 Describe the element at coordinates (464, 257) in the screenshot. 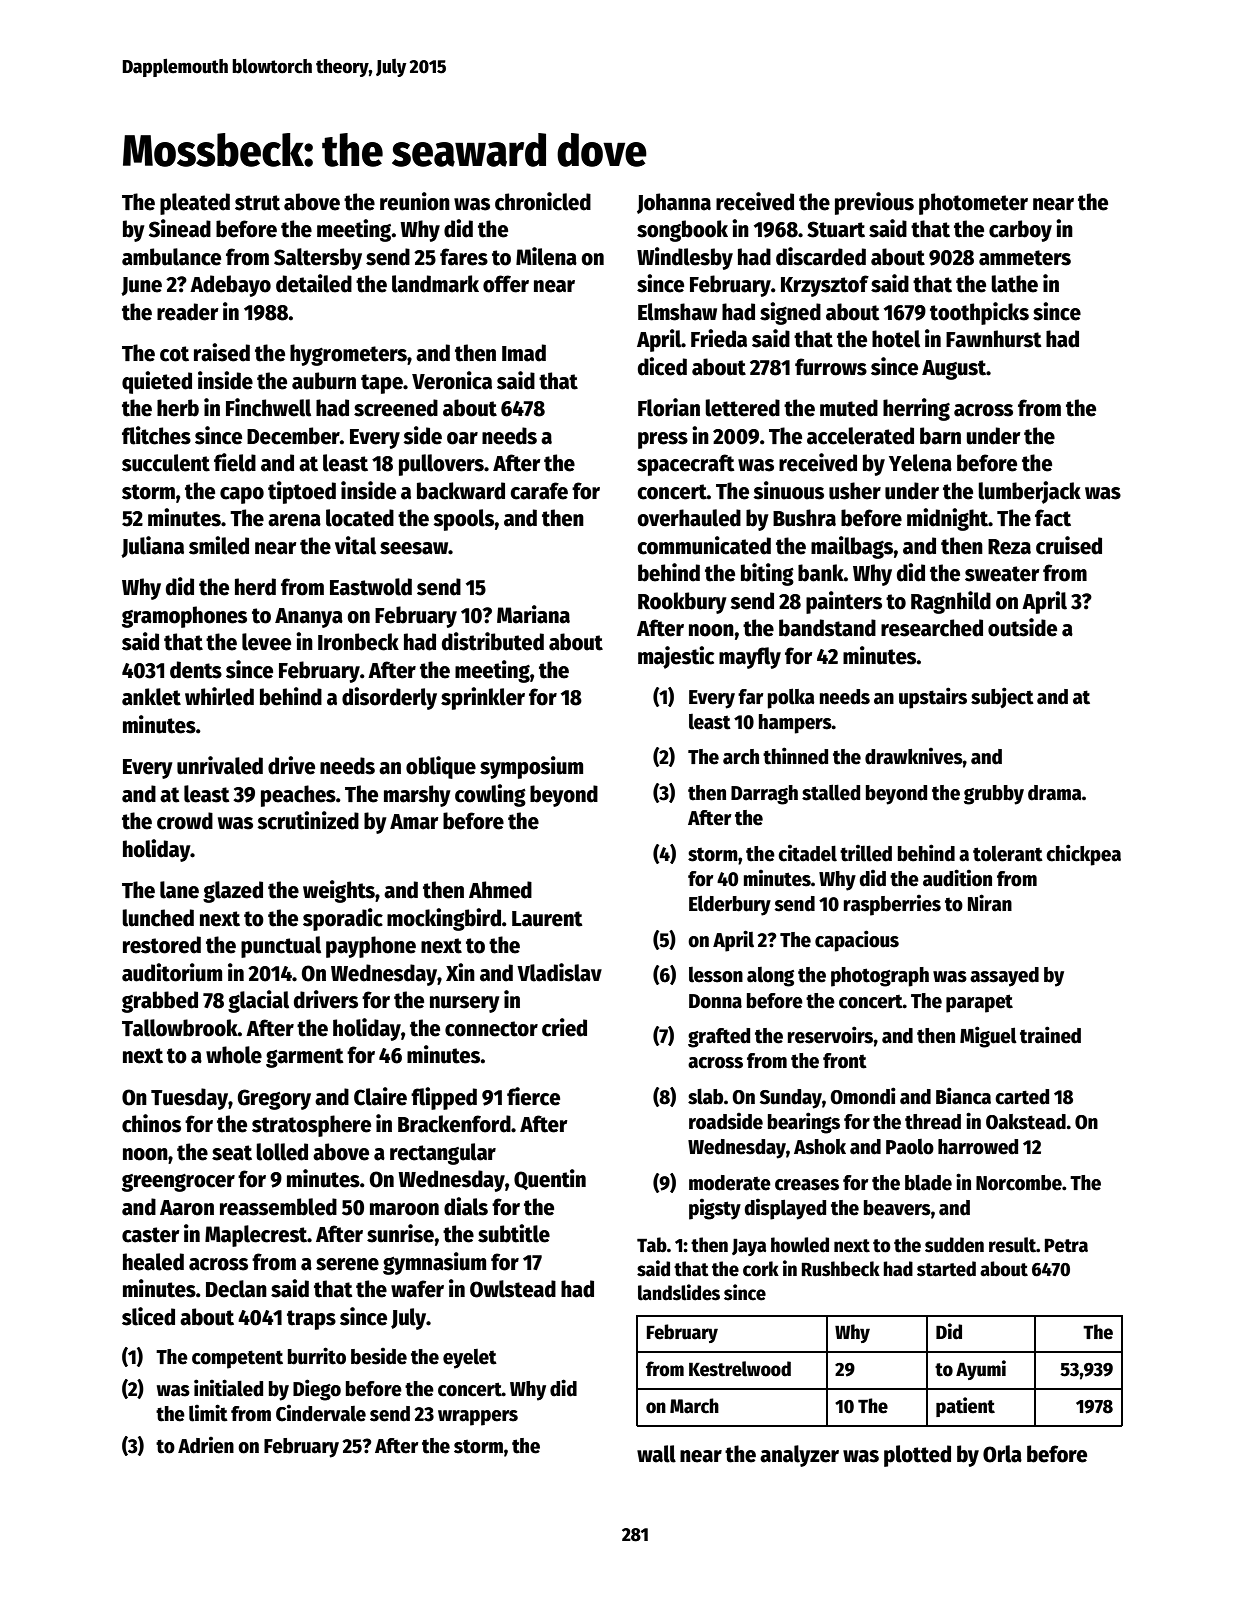

I see `fares` at that location.
